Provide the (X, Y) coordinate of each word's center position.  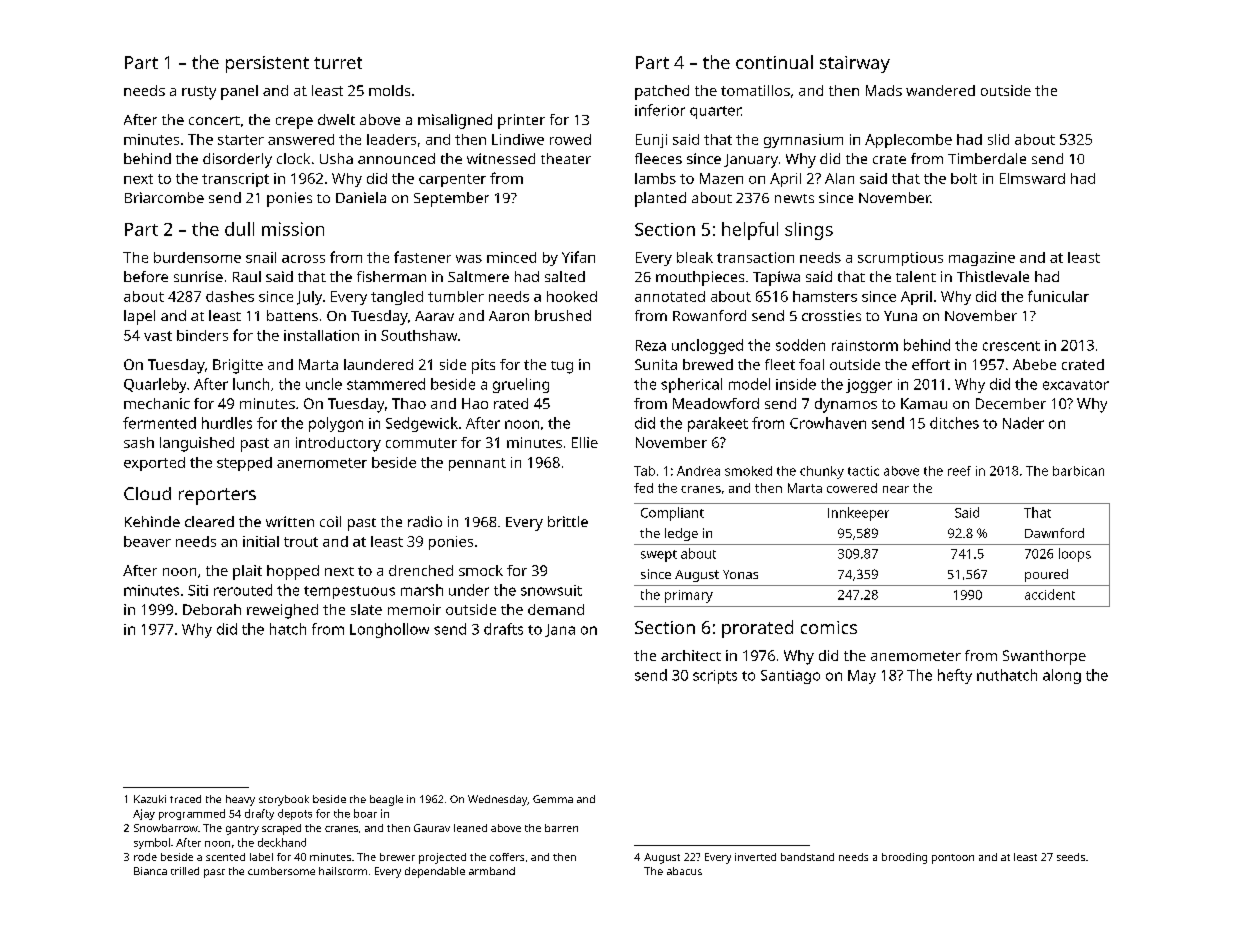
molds (389, 90)
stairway (855, 64)
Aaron (509, 316)
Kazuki (150, 799)
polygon (336, 424)
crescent (1011, 346)
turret (338, 63)
